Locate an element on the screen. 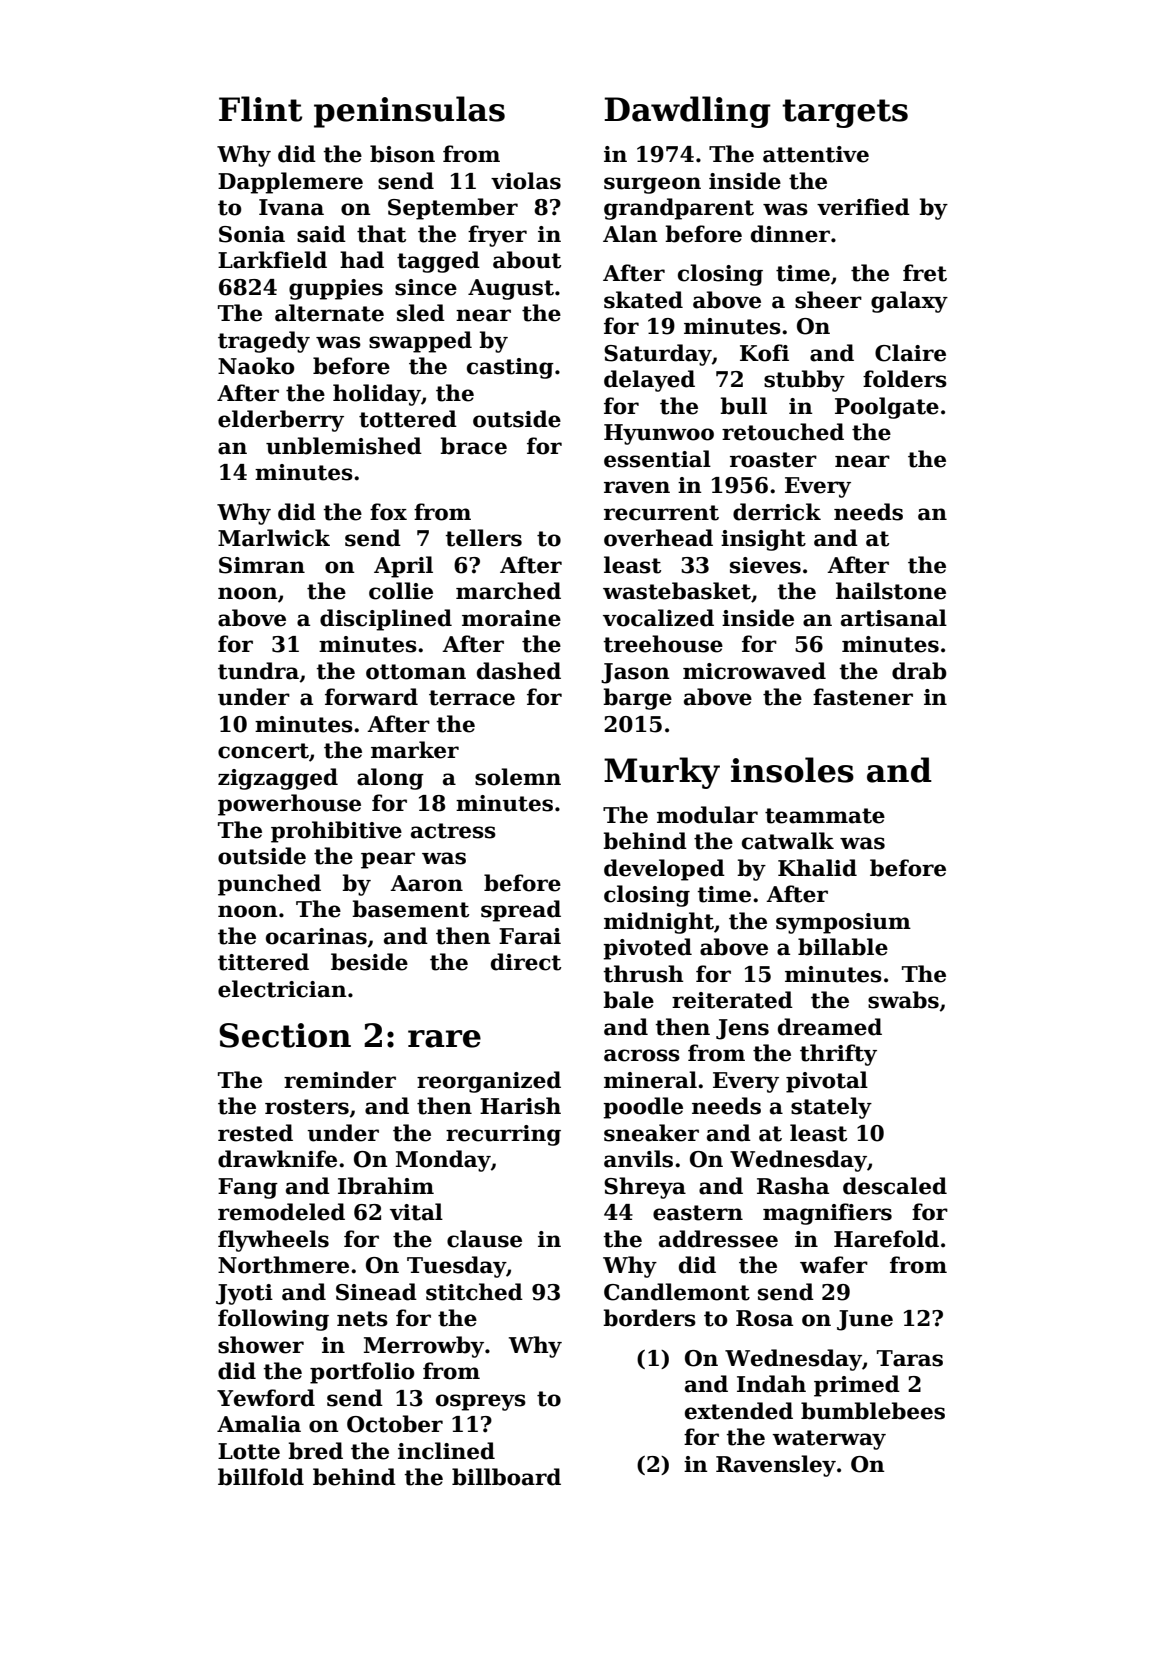 The image size is (1165, 1654). symposium is located at coordinates (843, 923).
